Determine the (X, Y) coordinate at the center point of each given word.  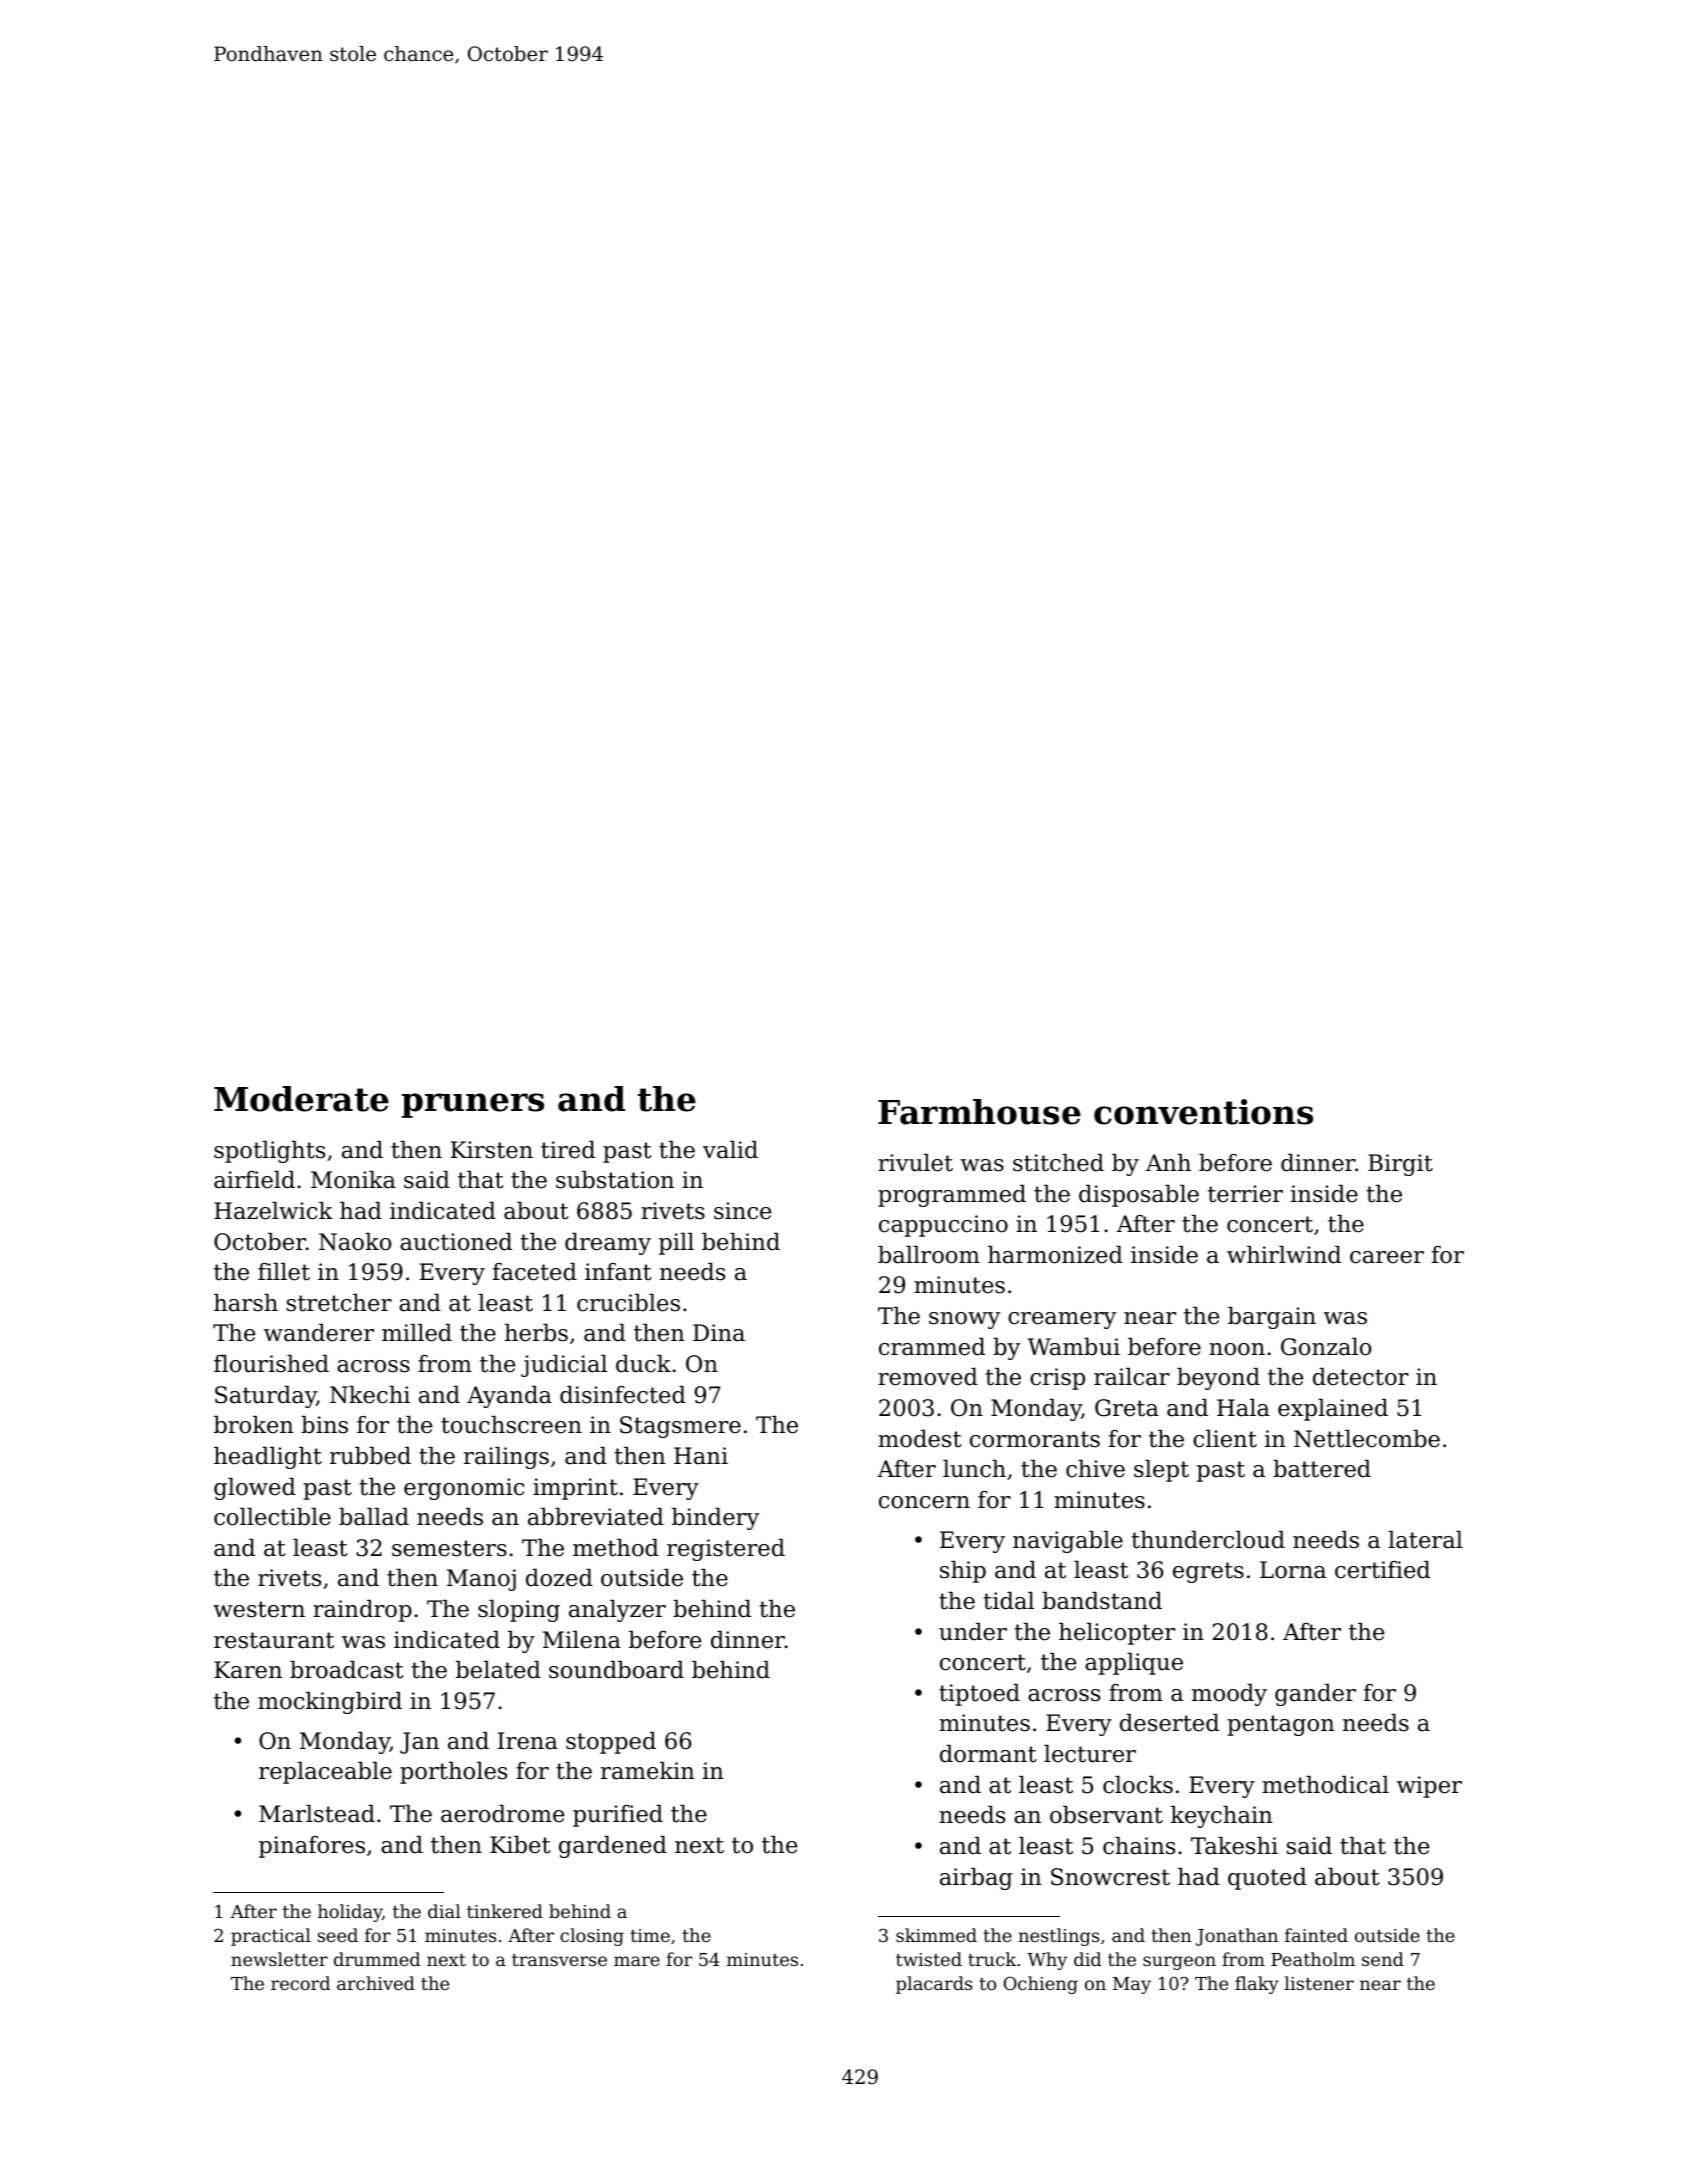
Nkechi (370, 1395)
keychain (1221, 1817)
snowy (964, 1320)
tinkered (505, 1911)
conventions (1203, 1112)
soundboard (616, 1670)
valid (730, 1150)
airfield (254, 1180)
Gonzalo (1326, 1347)
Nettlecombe (1367, 1439)
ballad (374, 1517)
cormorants (1035, 1439)
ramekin (647, 1771)
